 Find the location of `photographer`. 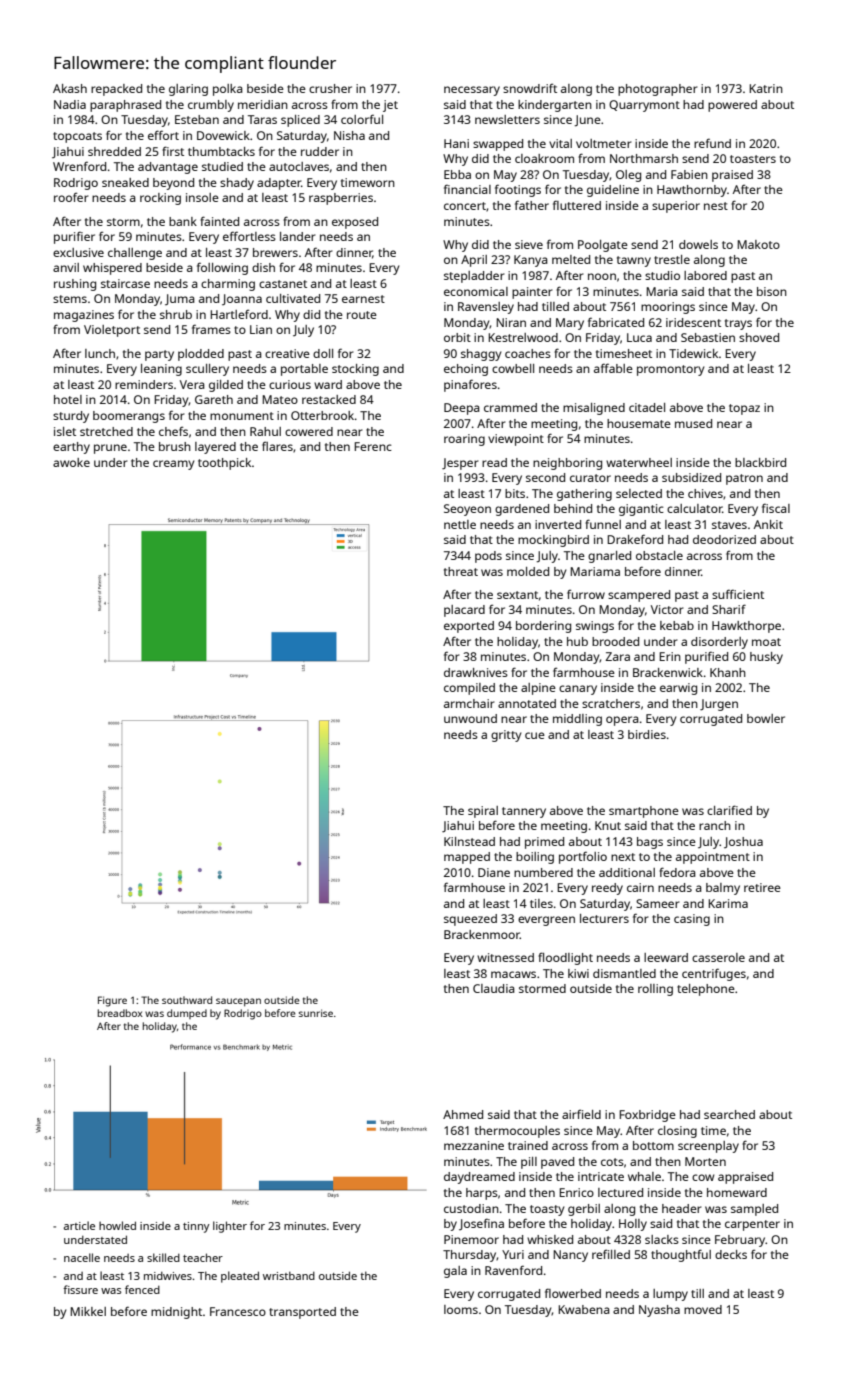

photographer is located at coordinates (658, 90).
